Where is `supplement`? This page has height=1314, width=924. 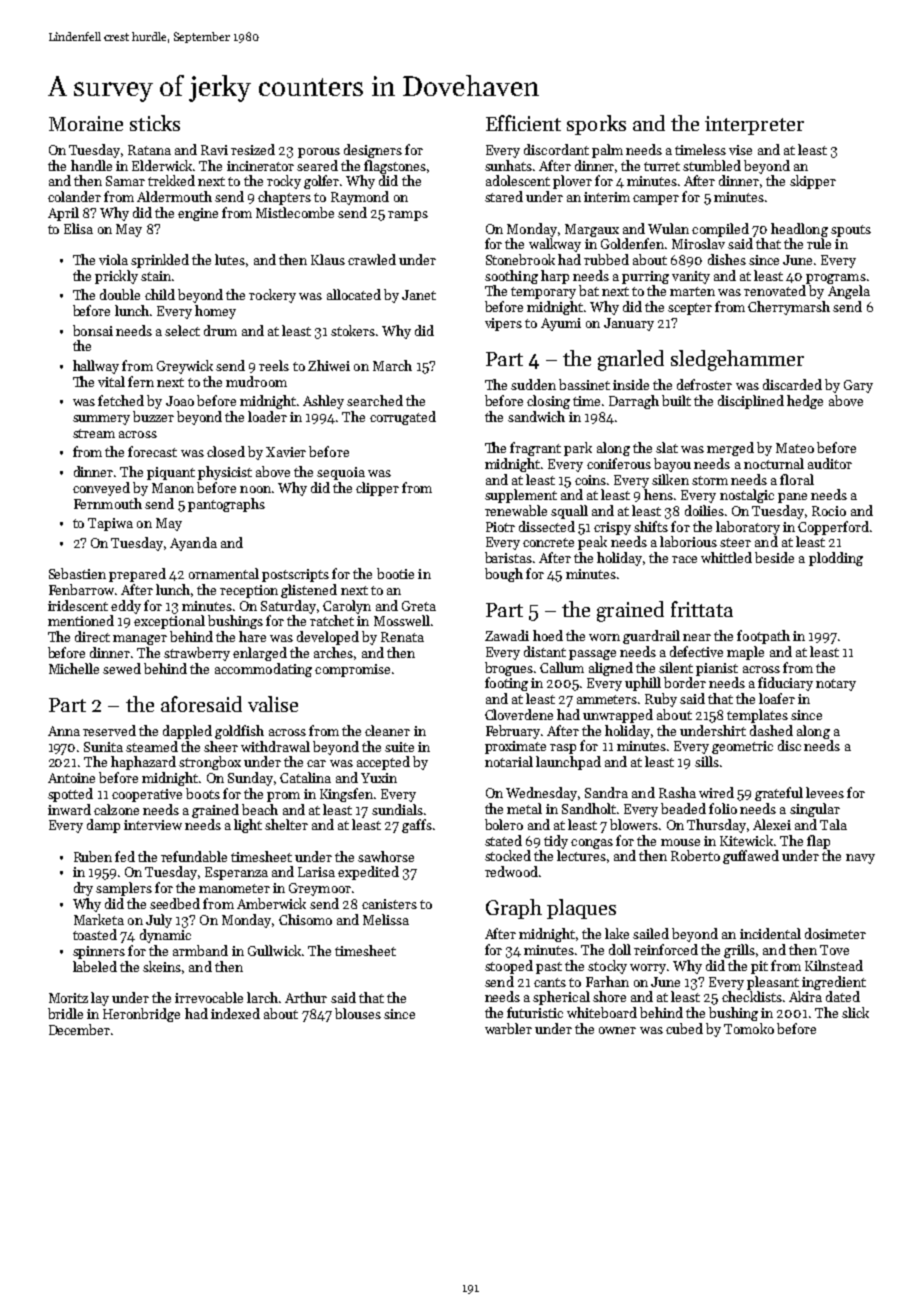 supplement is located at coordinates (521, 496).
